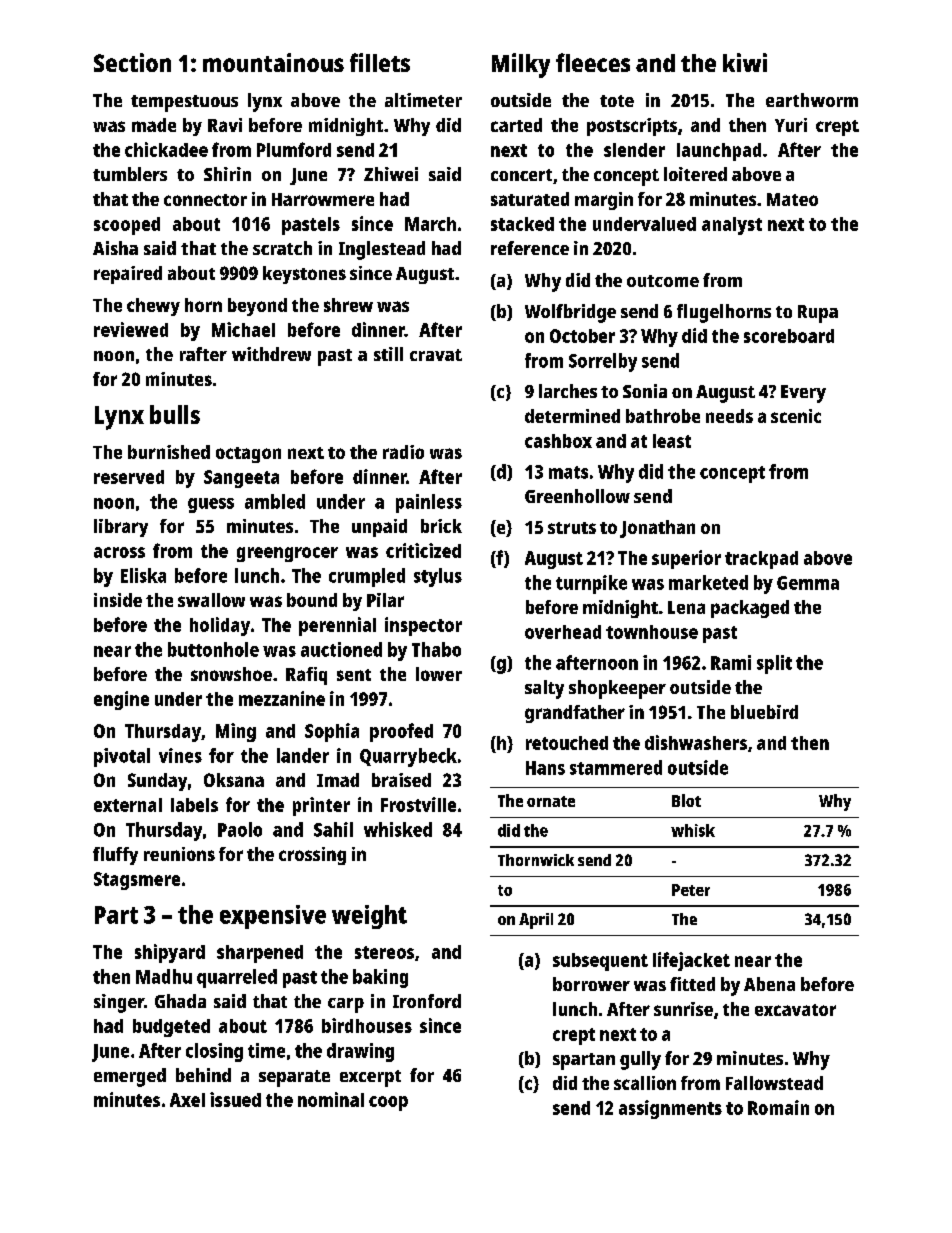  I want to click on reference, so click(530, 248).
